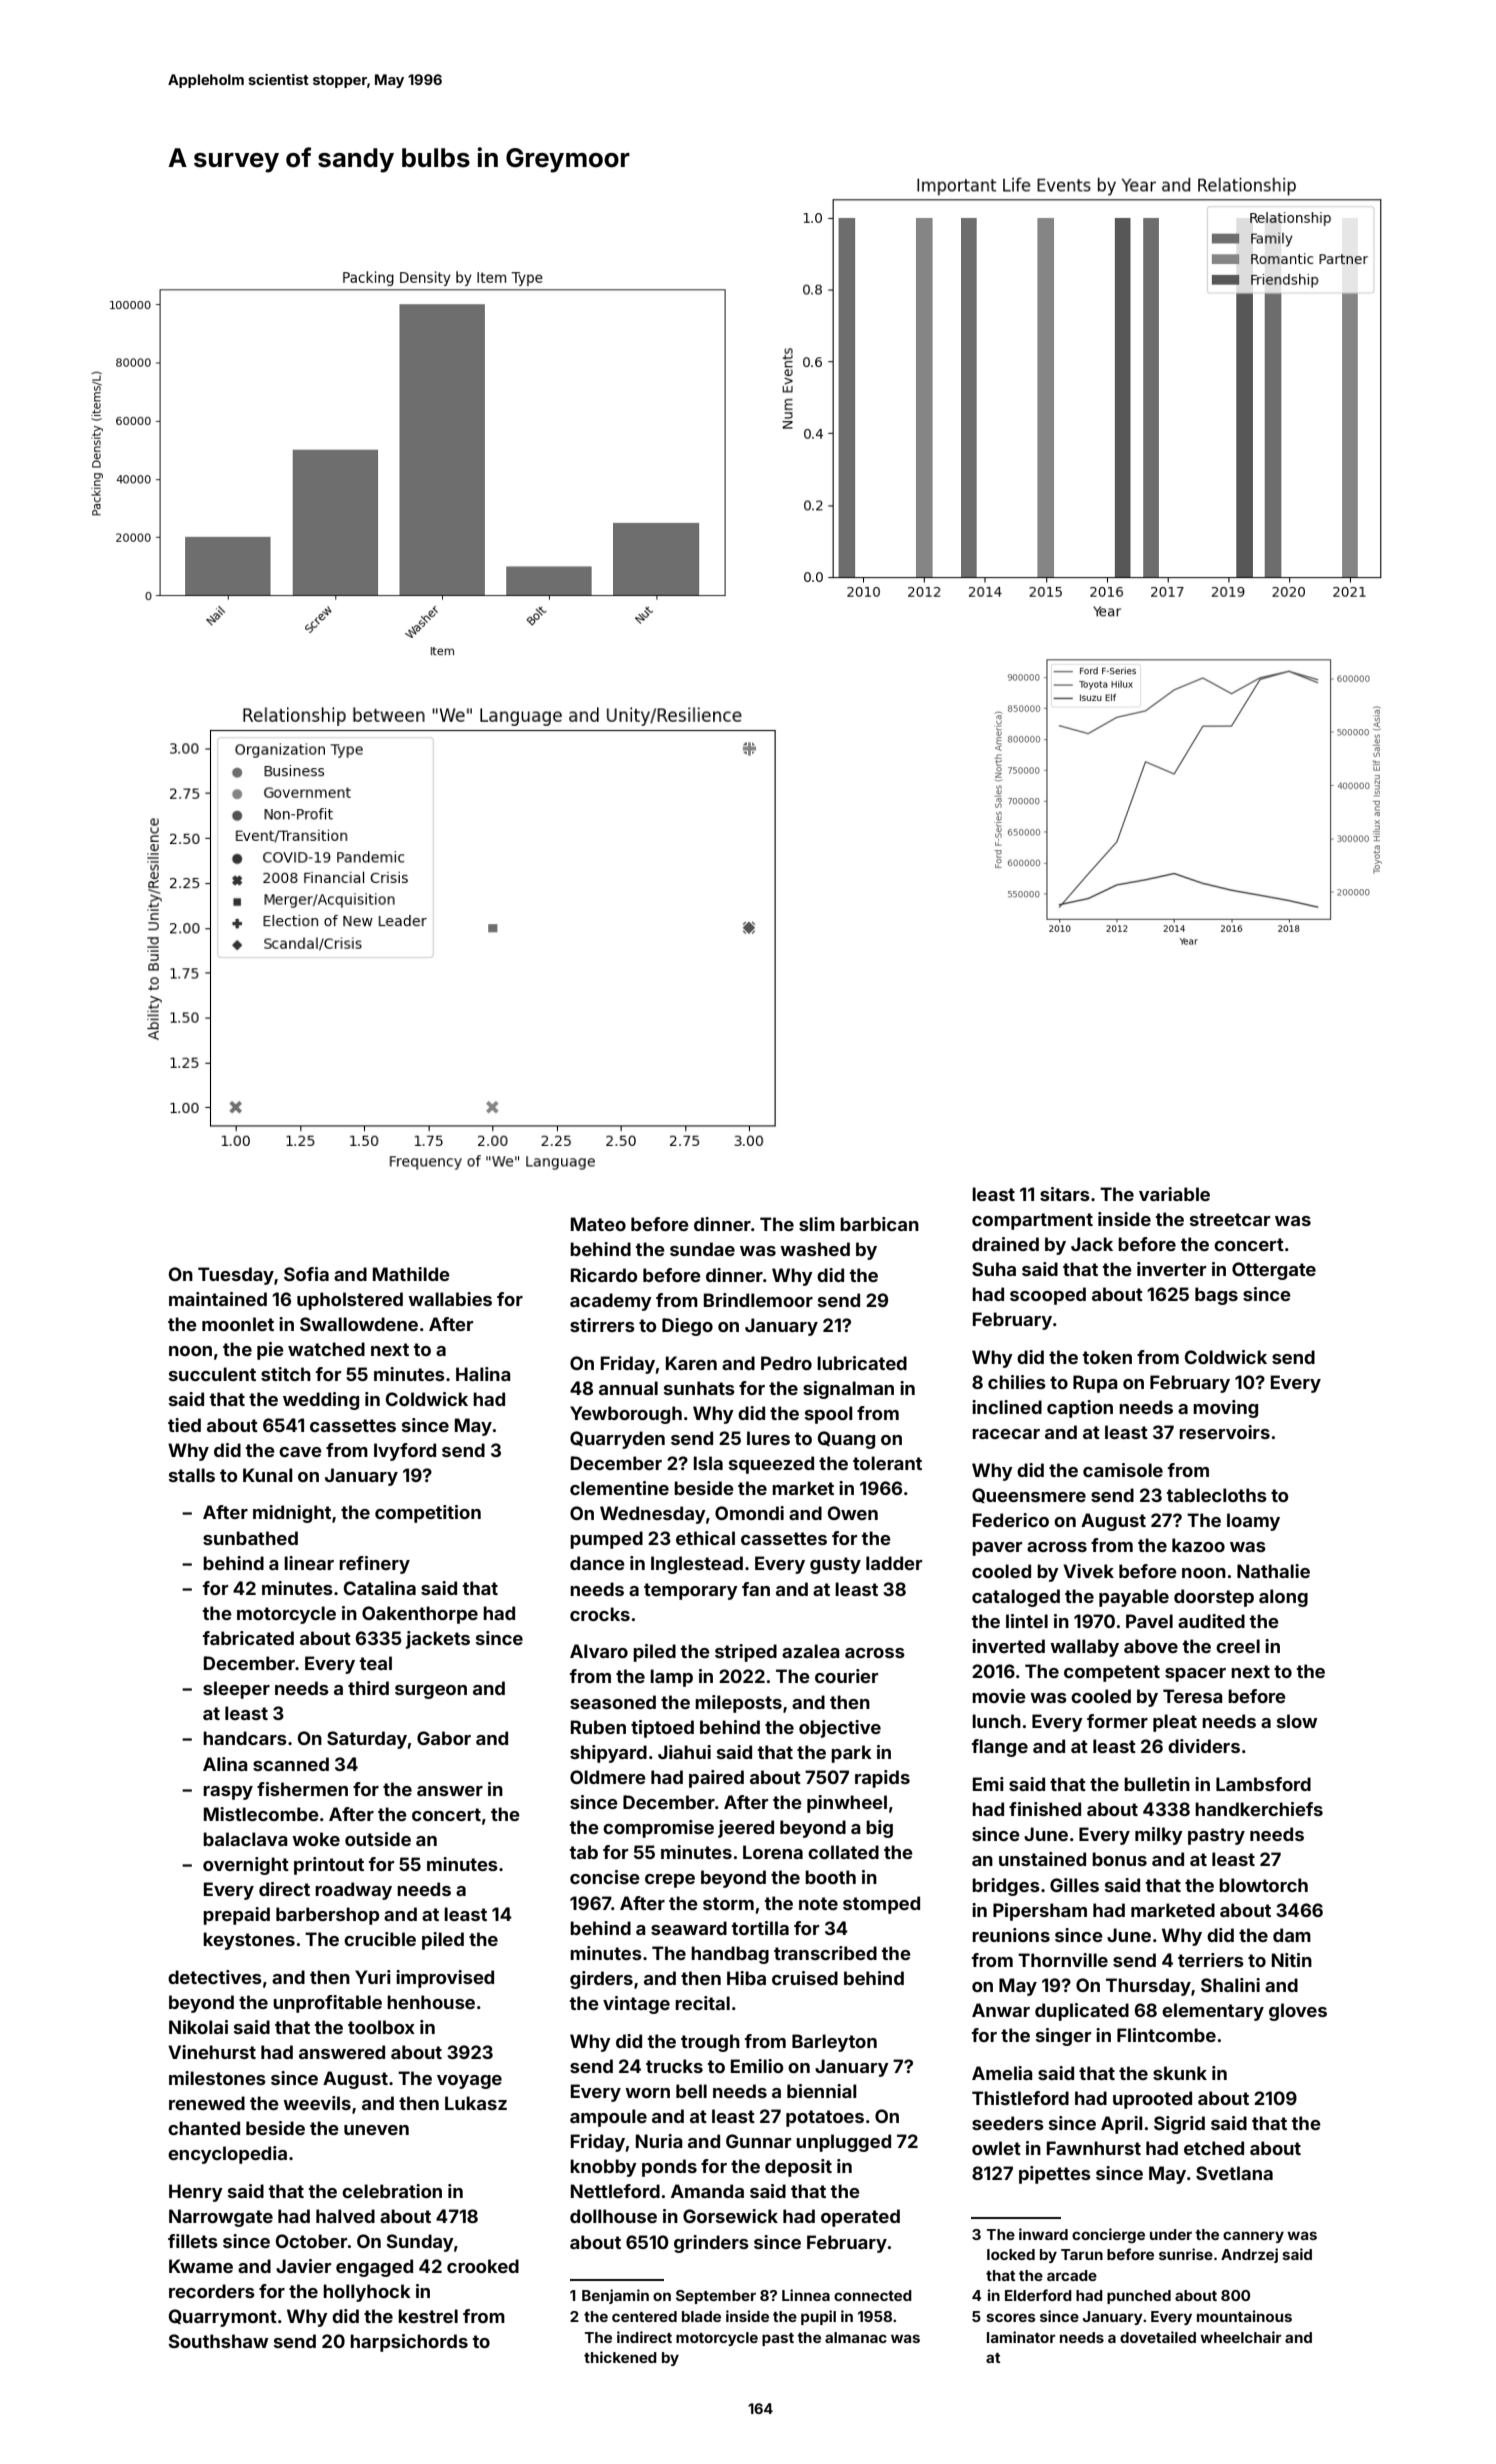 The image size is (1496, 2464). What do you see at coordinates (245, 1738) in the image?
I see `handcars` at bounding box center [245, 1738].
